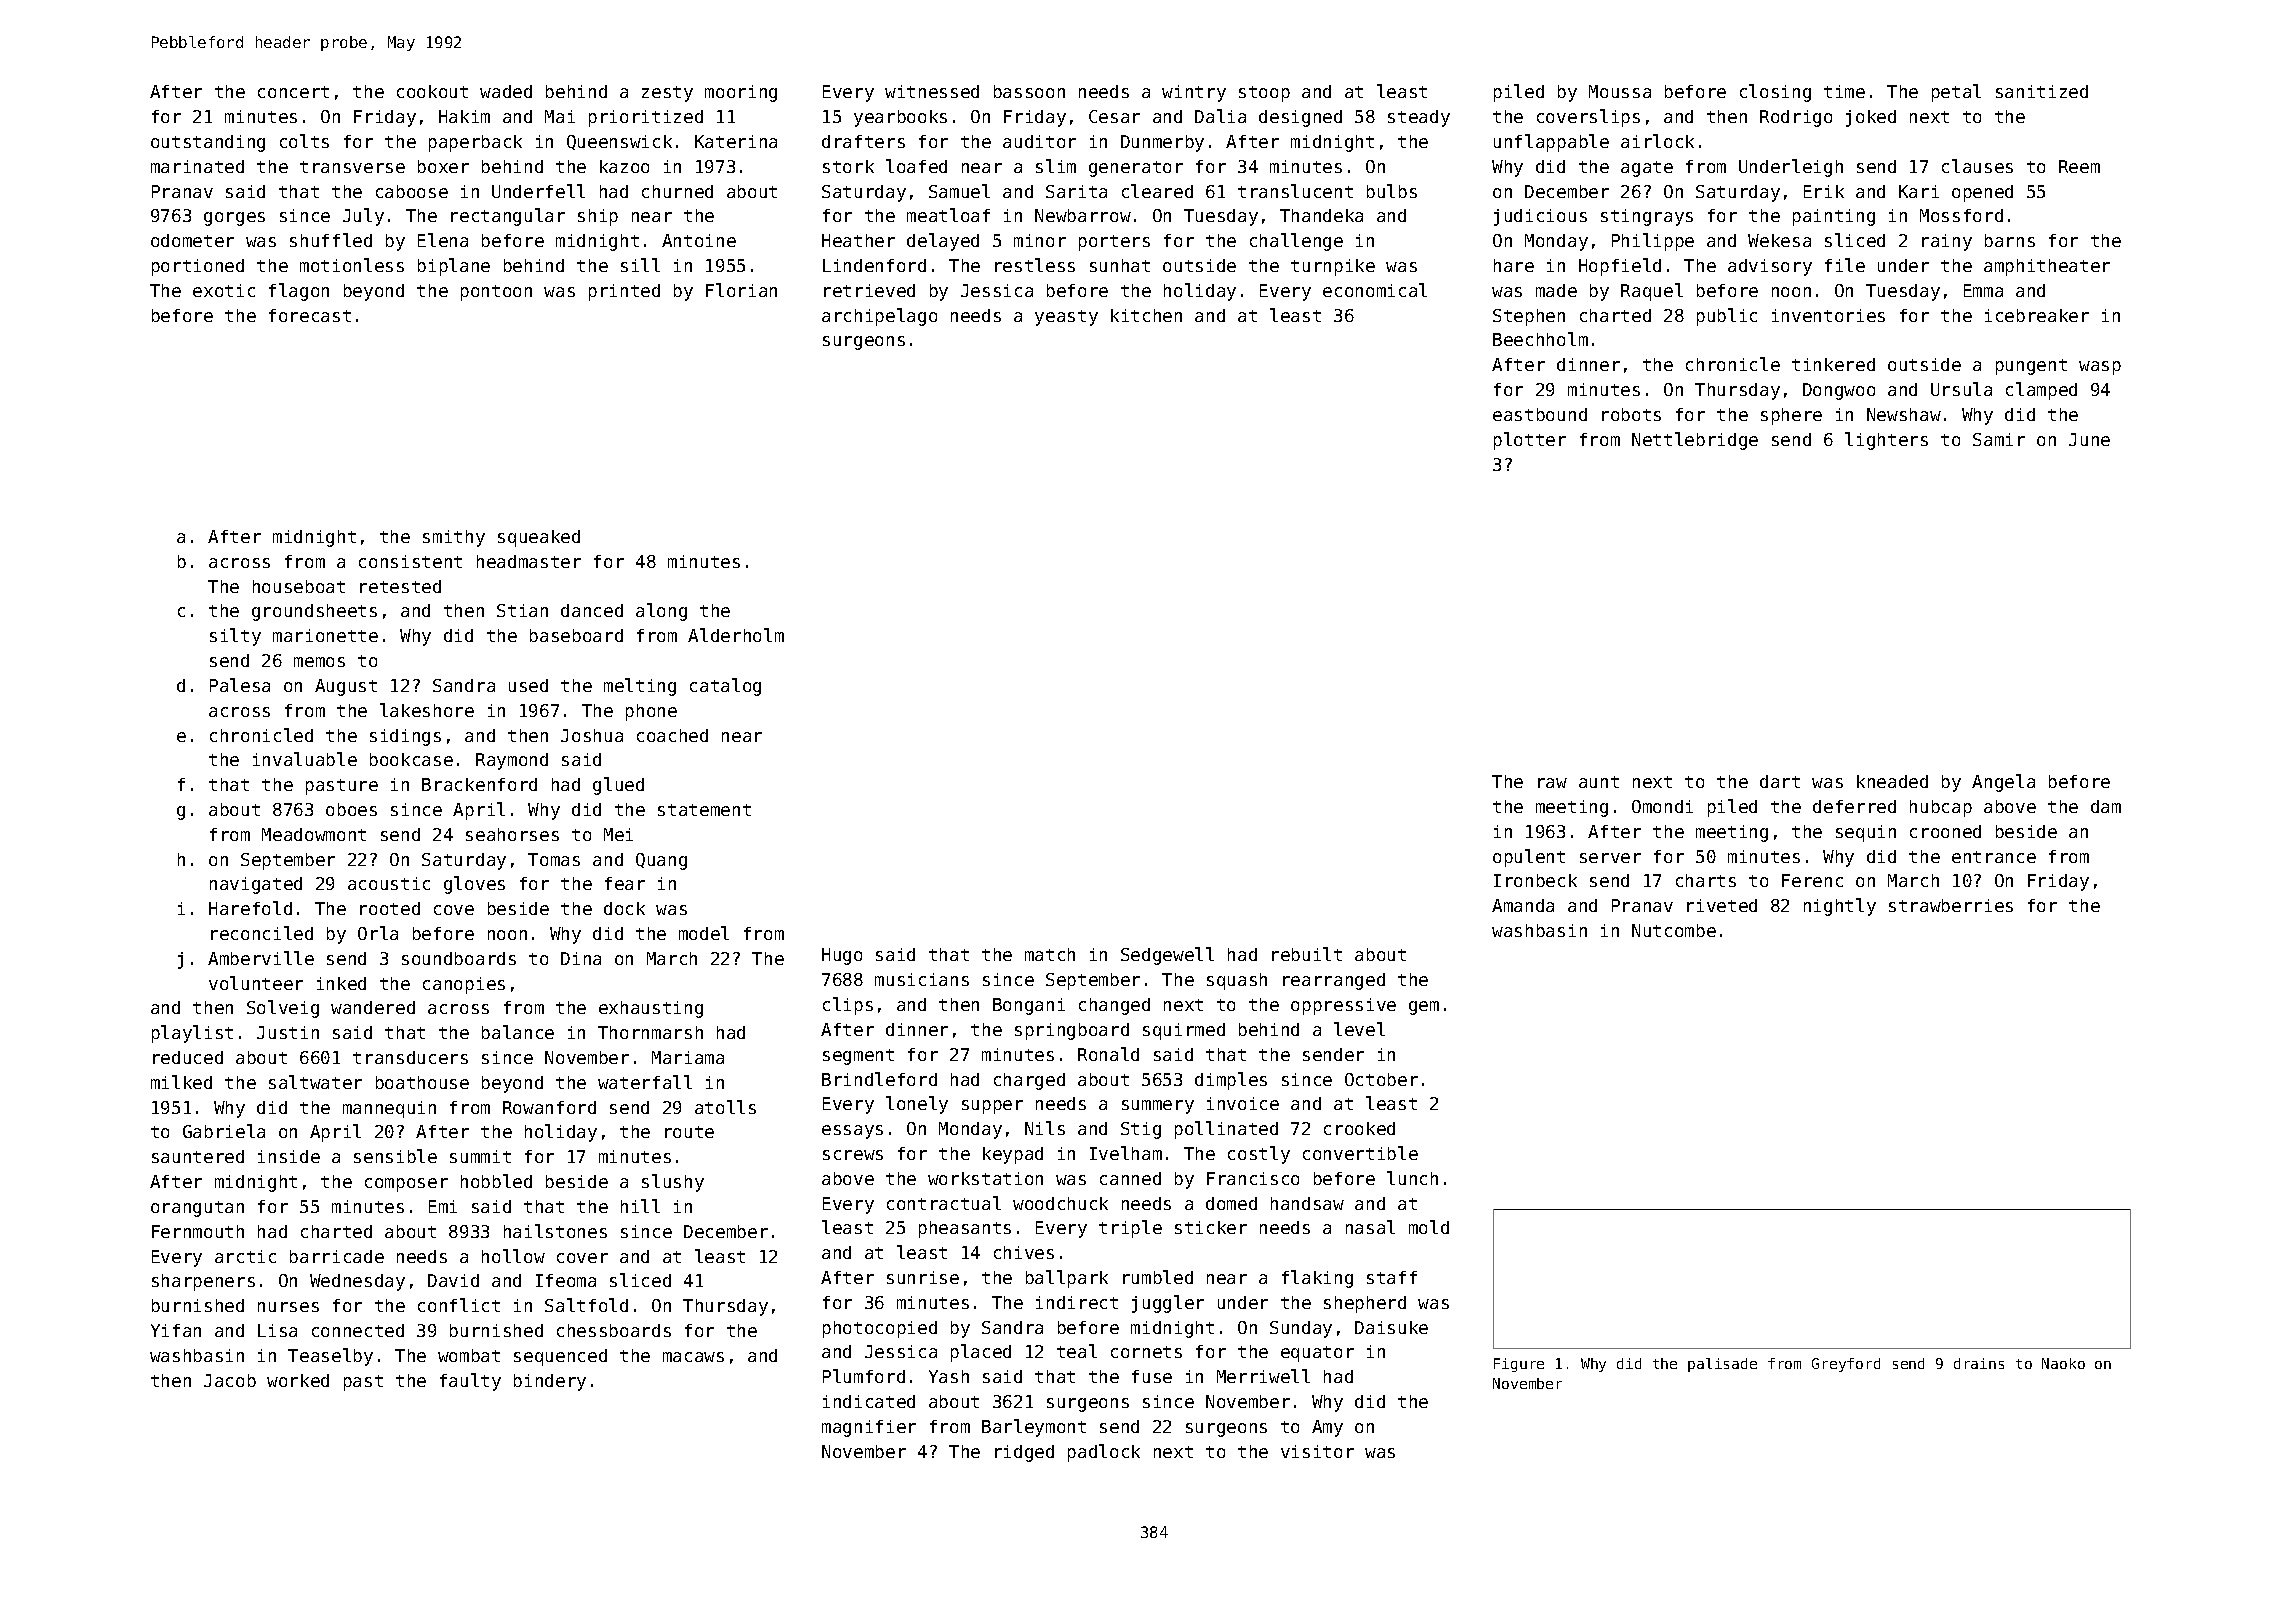  I want to click on petal, so click(1956, 93).
